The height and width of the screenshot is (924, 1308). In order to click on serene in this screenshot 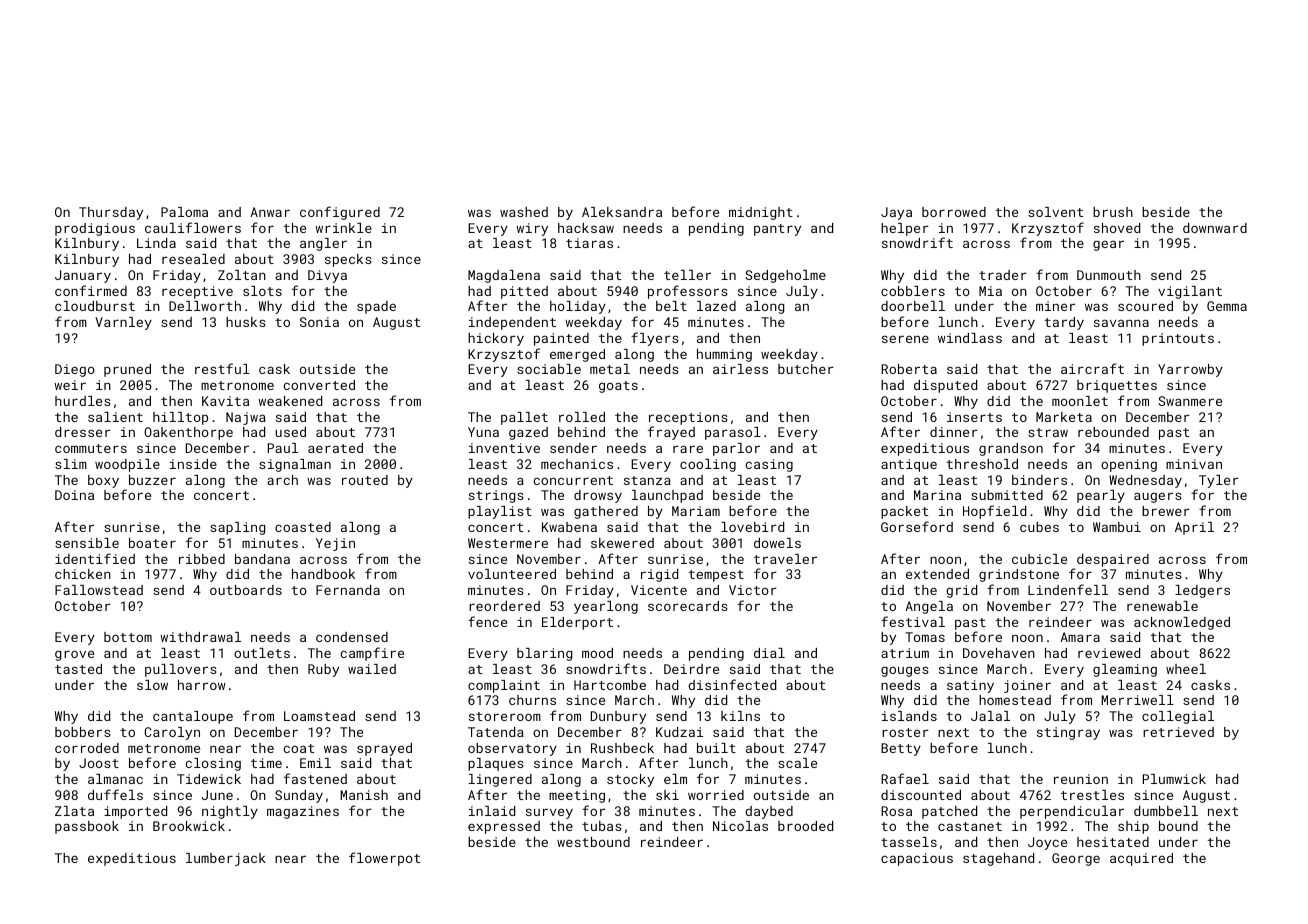, I will do `click(905, 339)`.
